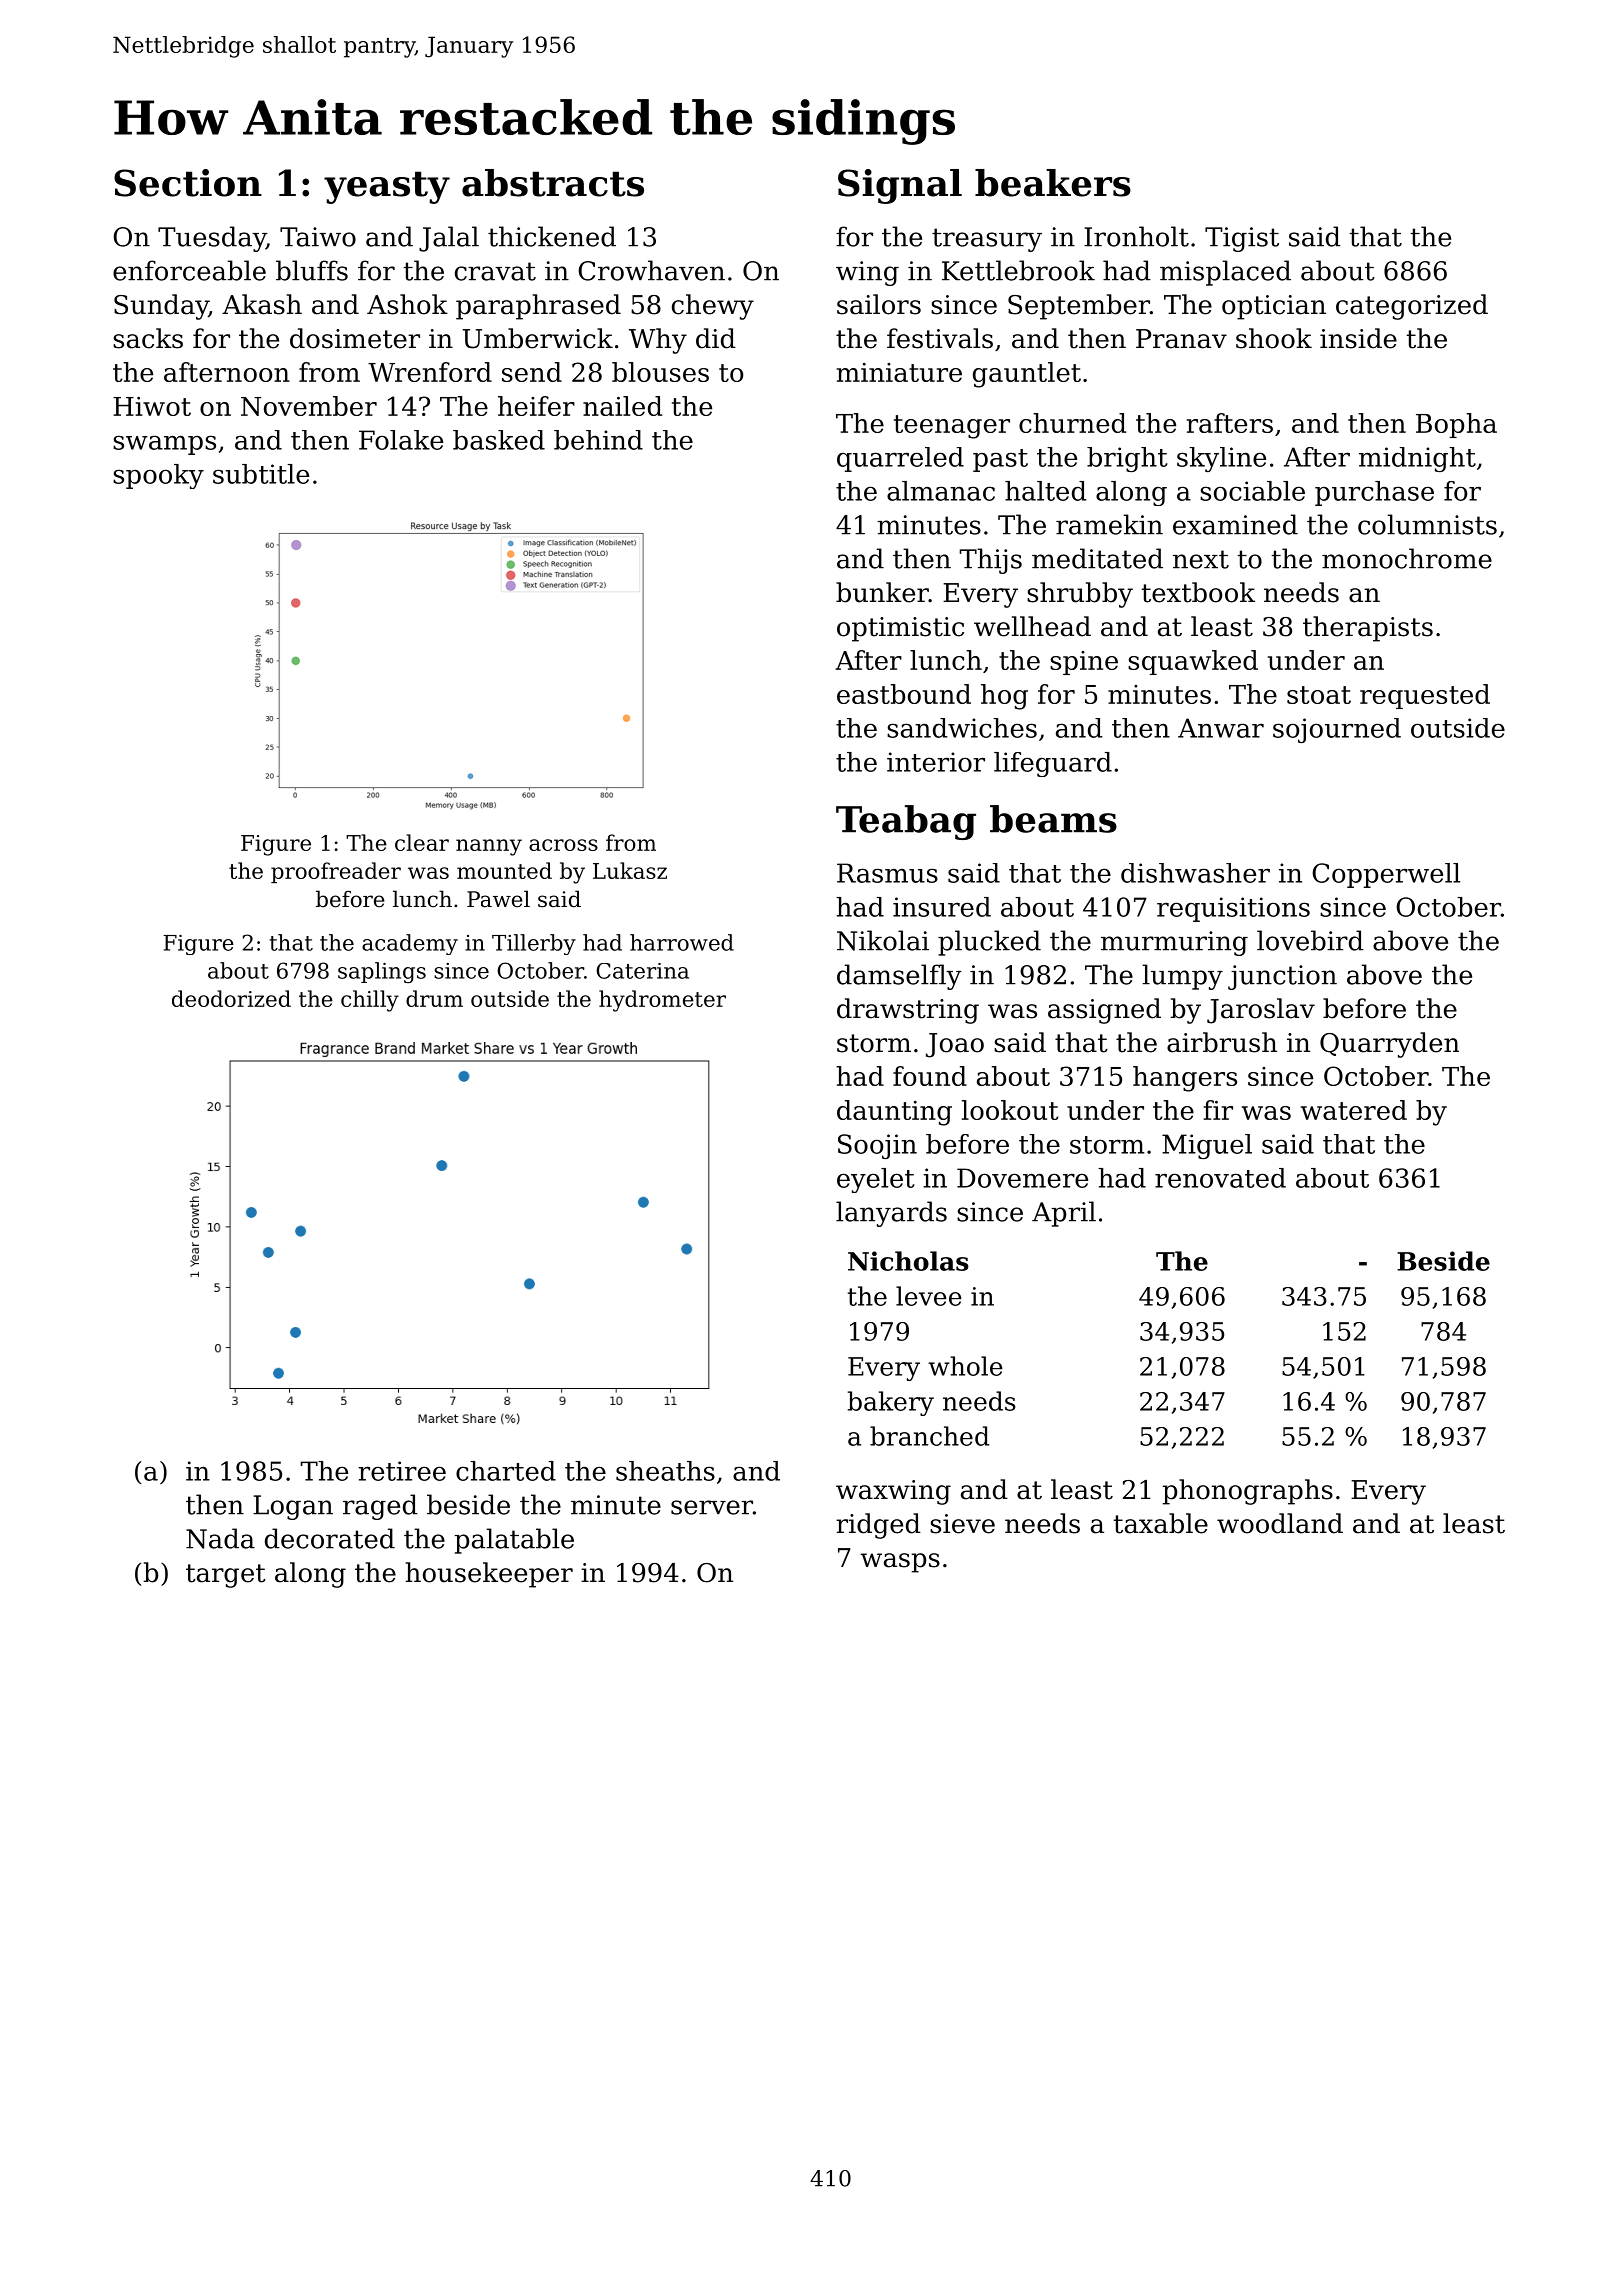  I want to click on enforceable, so click(189, 270).
